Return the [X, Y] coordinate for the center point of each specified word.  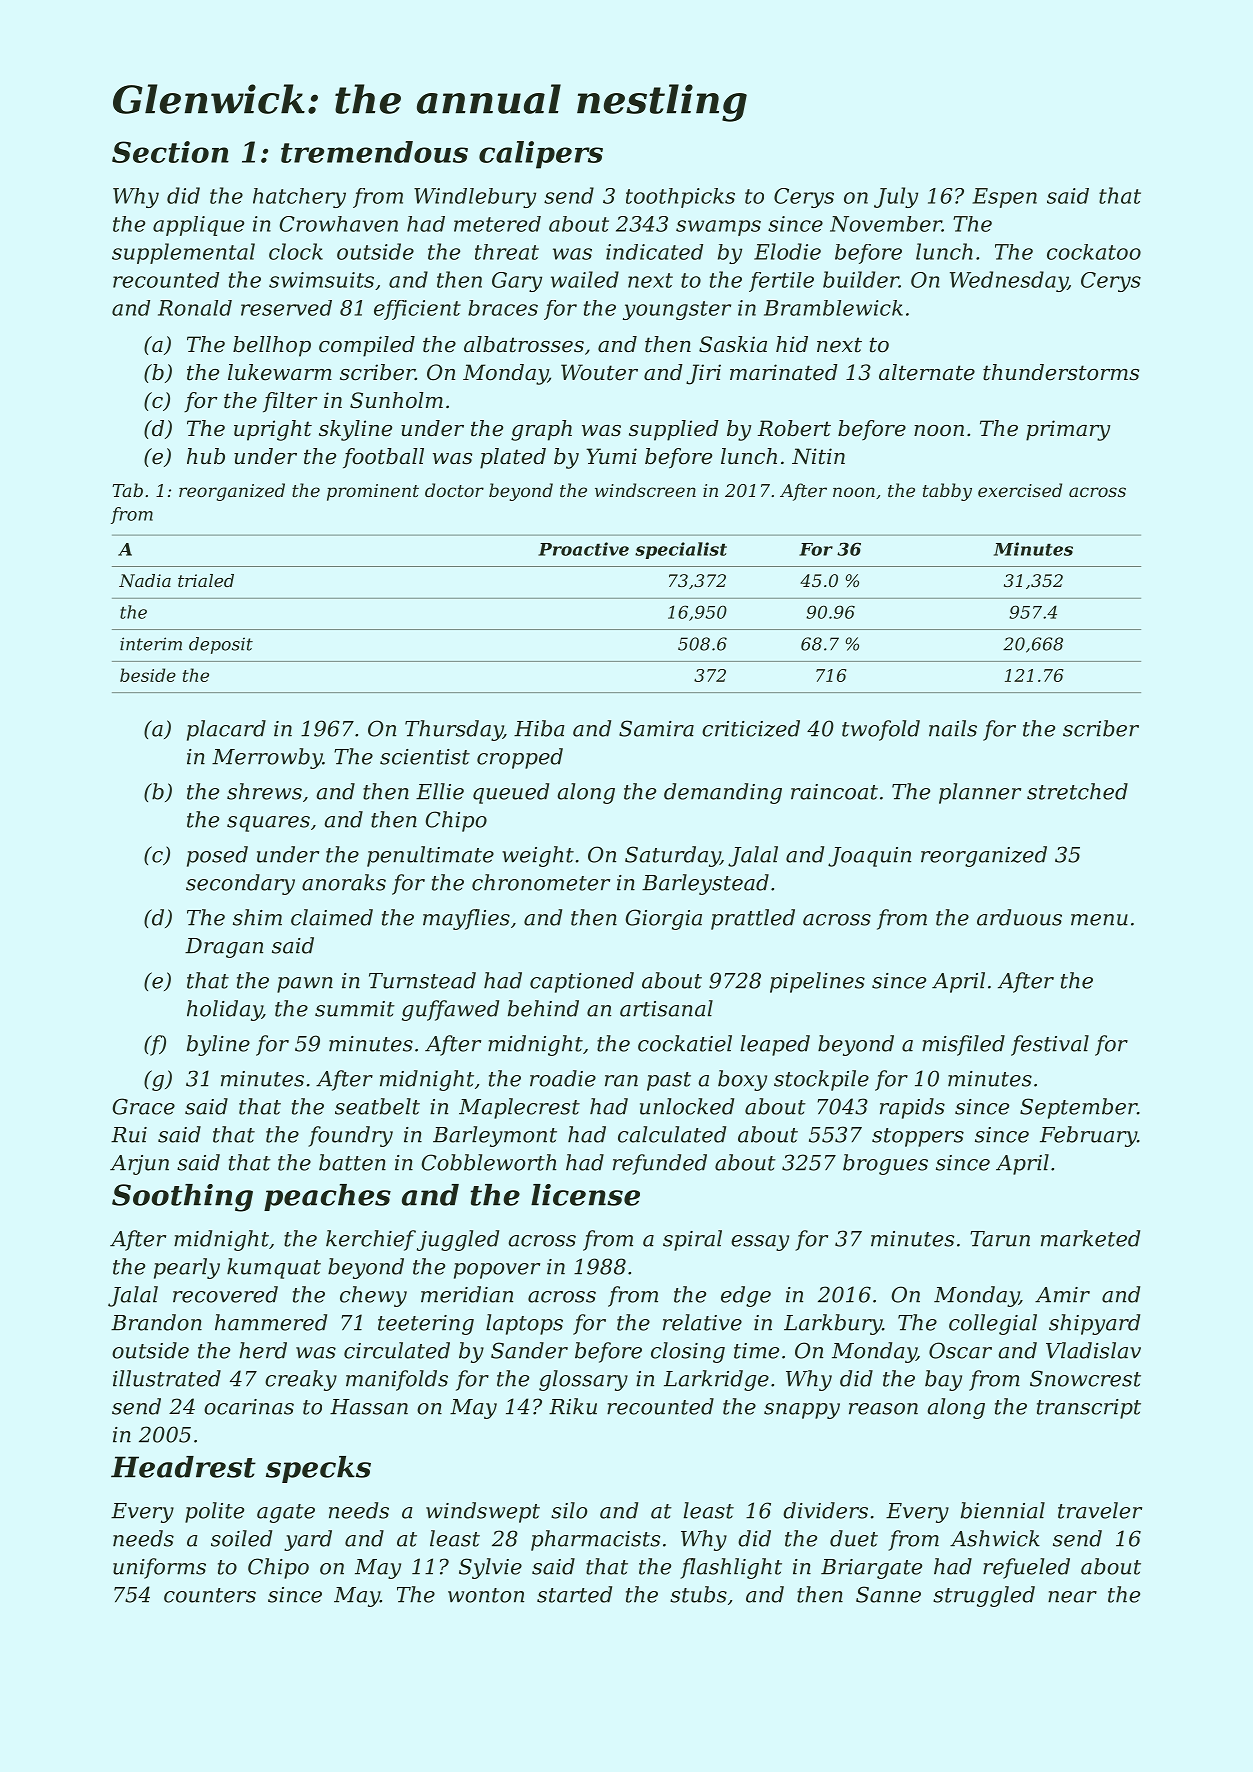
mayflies [466, 919]
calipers [541, 155]
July [896, 197]
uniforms [159, 1568]
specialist [681, 550]
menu [1099, 920]
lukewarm [280, 372]
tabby [947, 492]
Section [170, 152]
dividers [825, 1510]
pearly [187, 1268]
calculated [672, 1134]
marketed [1090, 1238]
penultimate [430, 856]
